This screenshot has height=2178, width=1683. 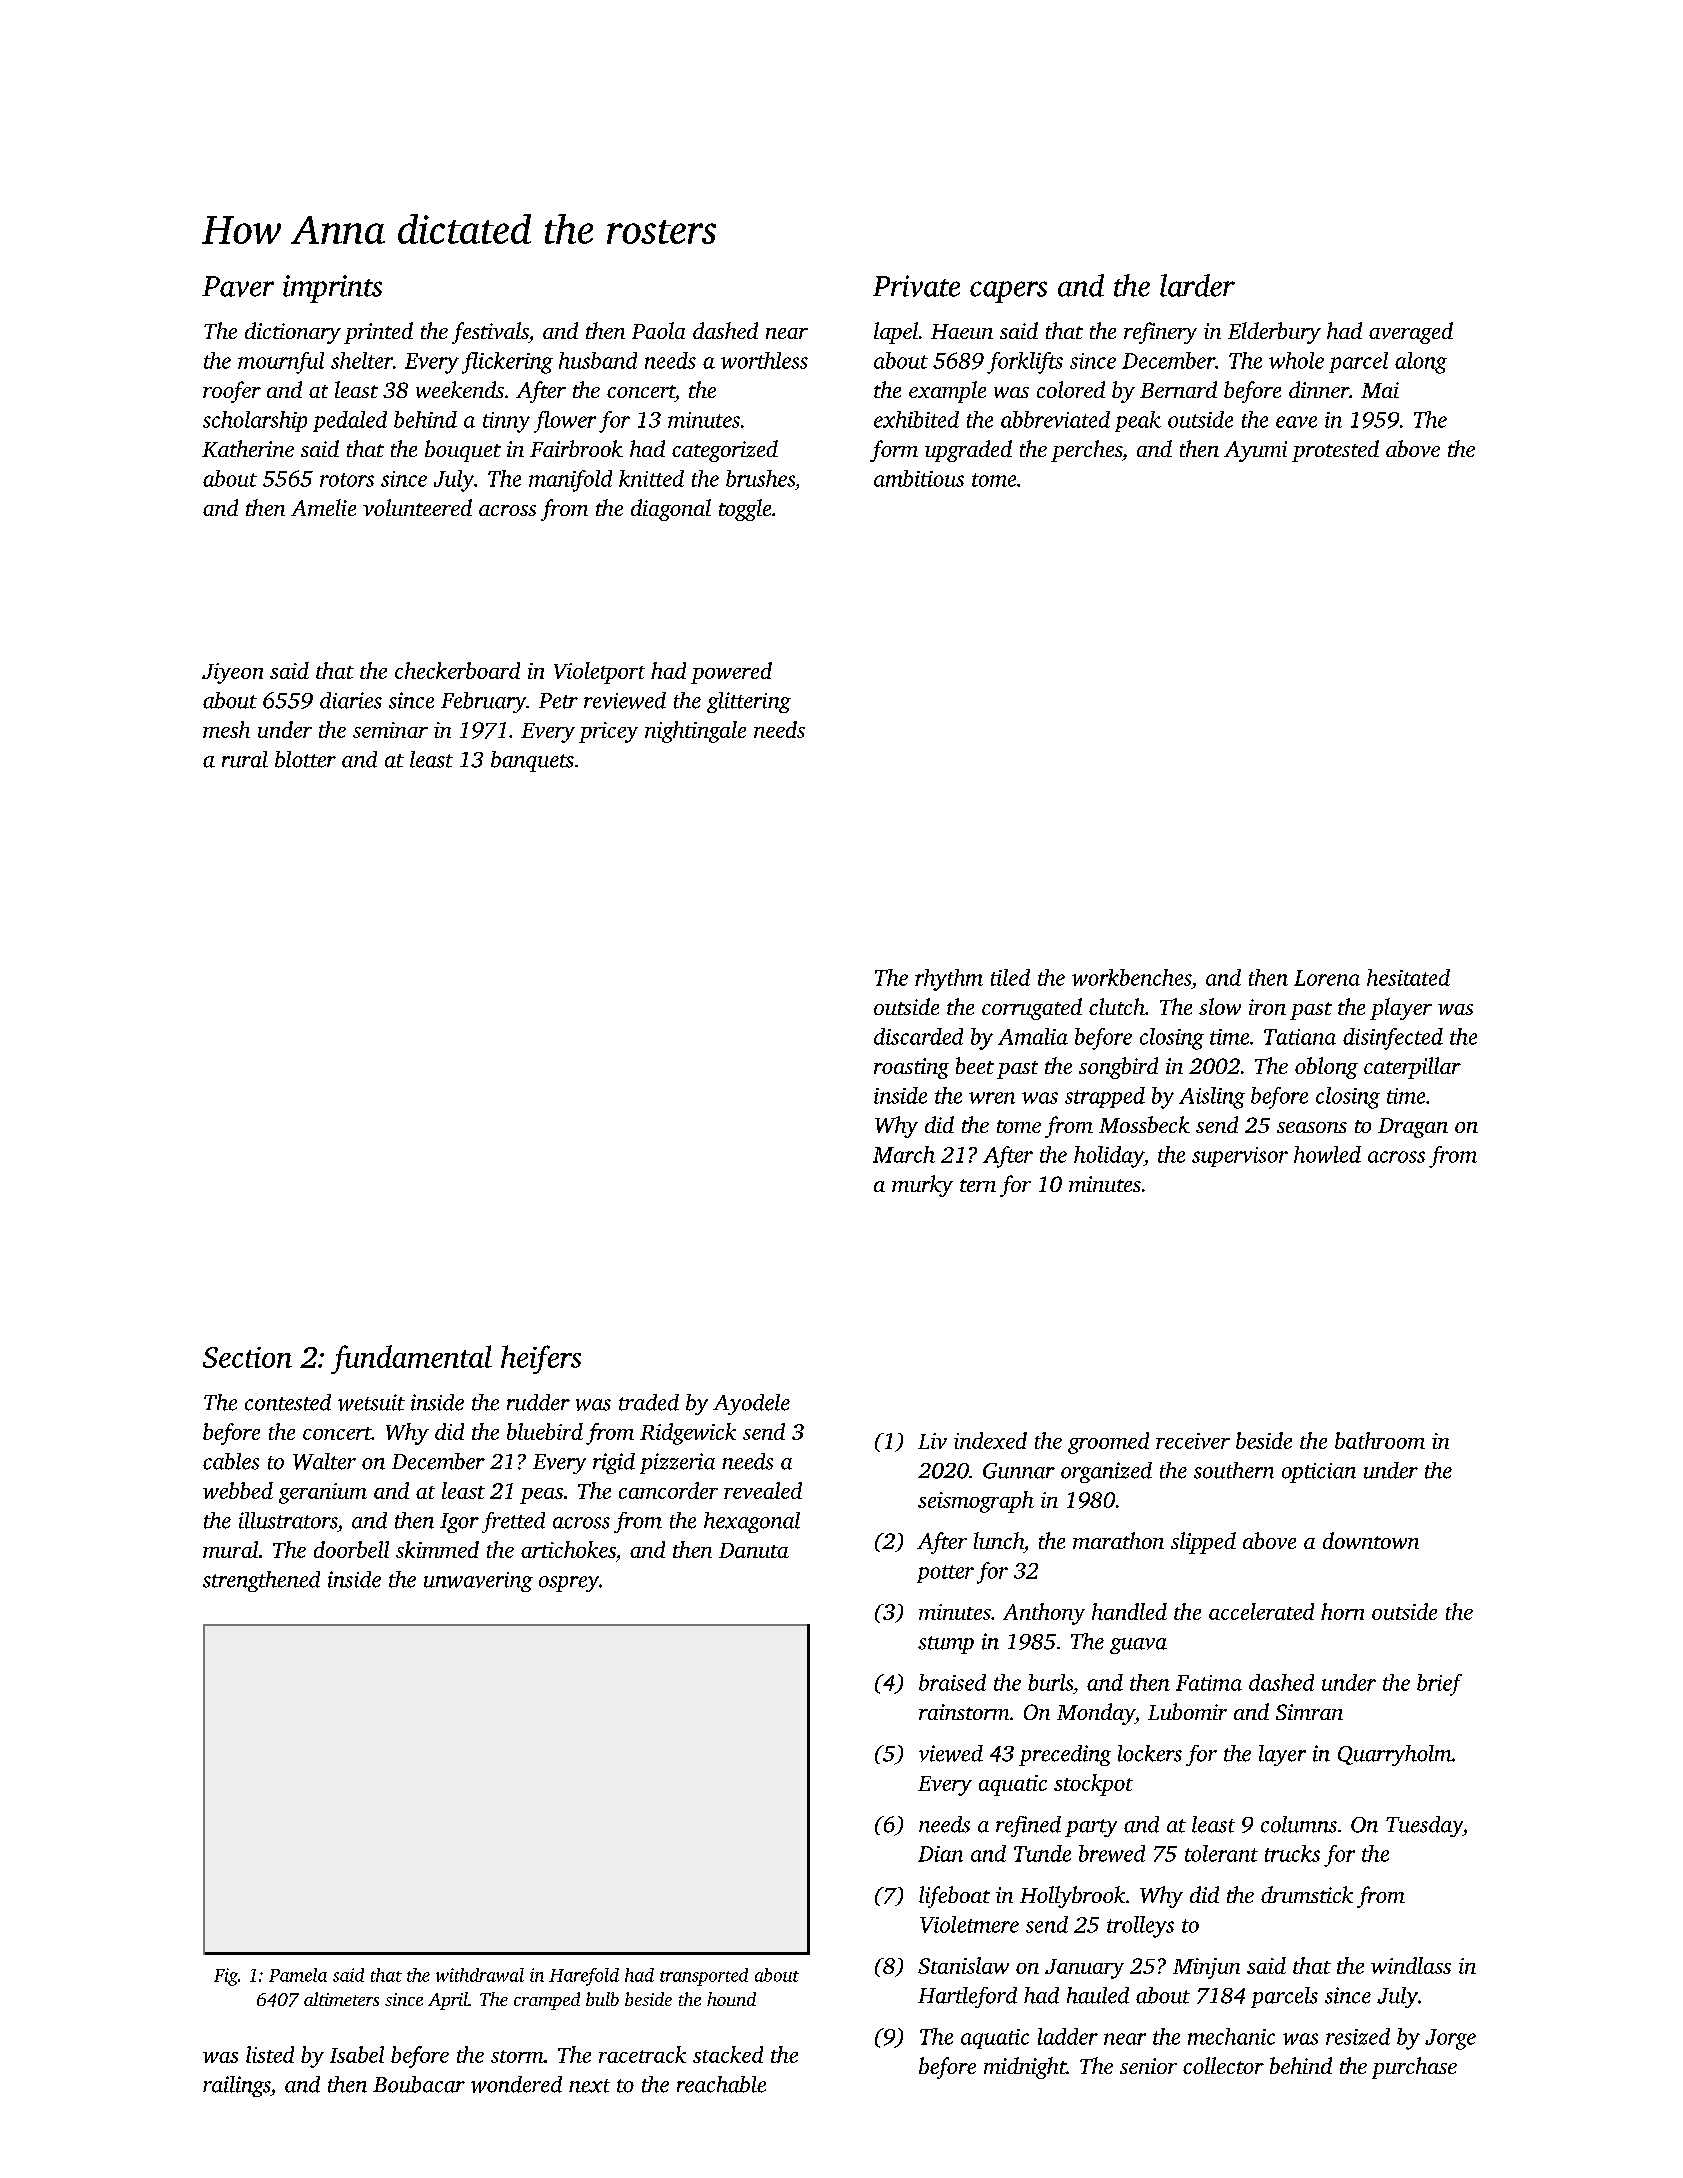 What do you see at coordinates (1240, 1157) in the screenshot?
I see `supervisor` at bounding box center [1240, 1157].
